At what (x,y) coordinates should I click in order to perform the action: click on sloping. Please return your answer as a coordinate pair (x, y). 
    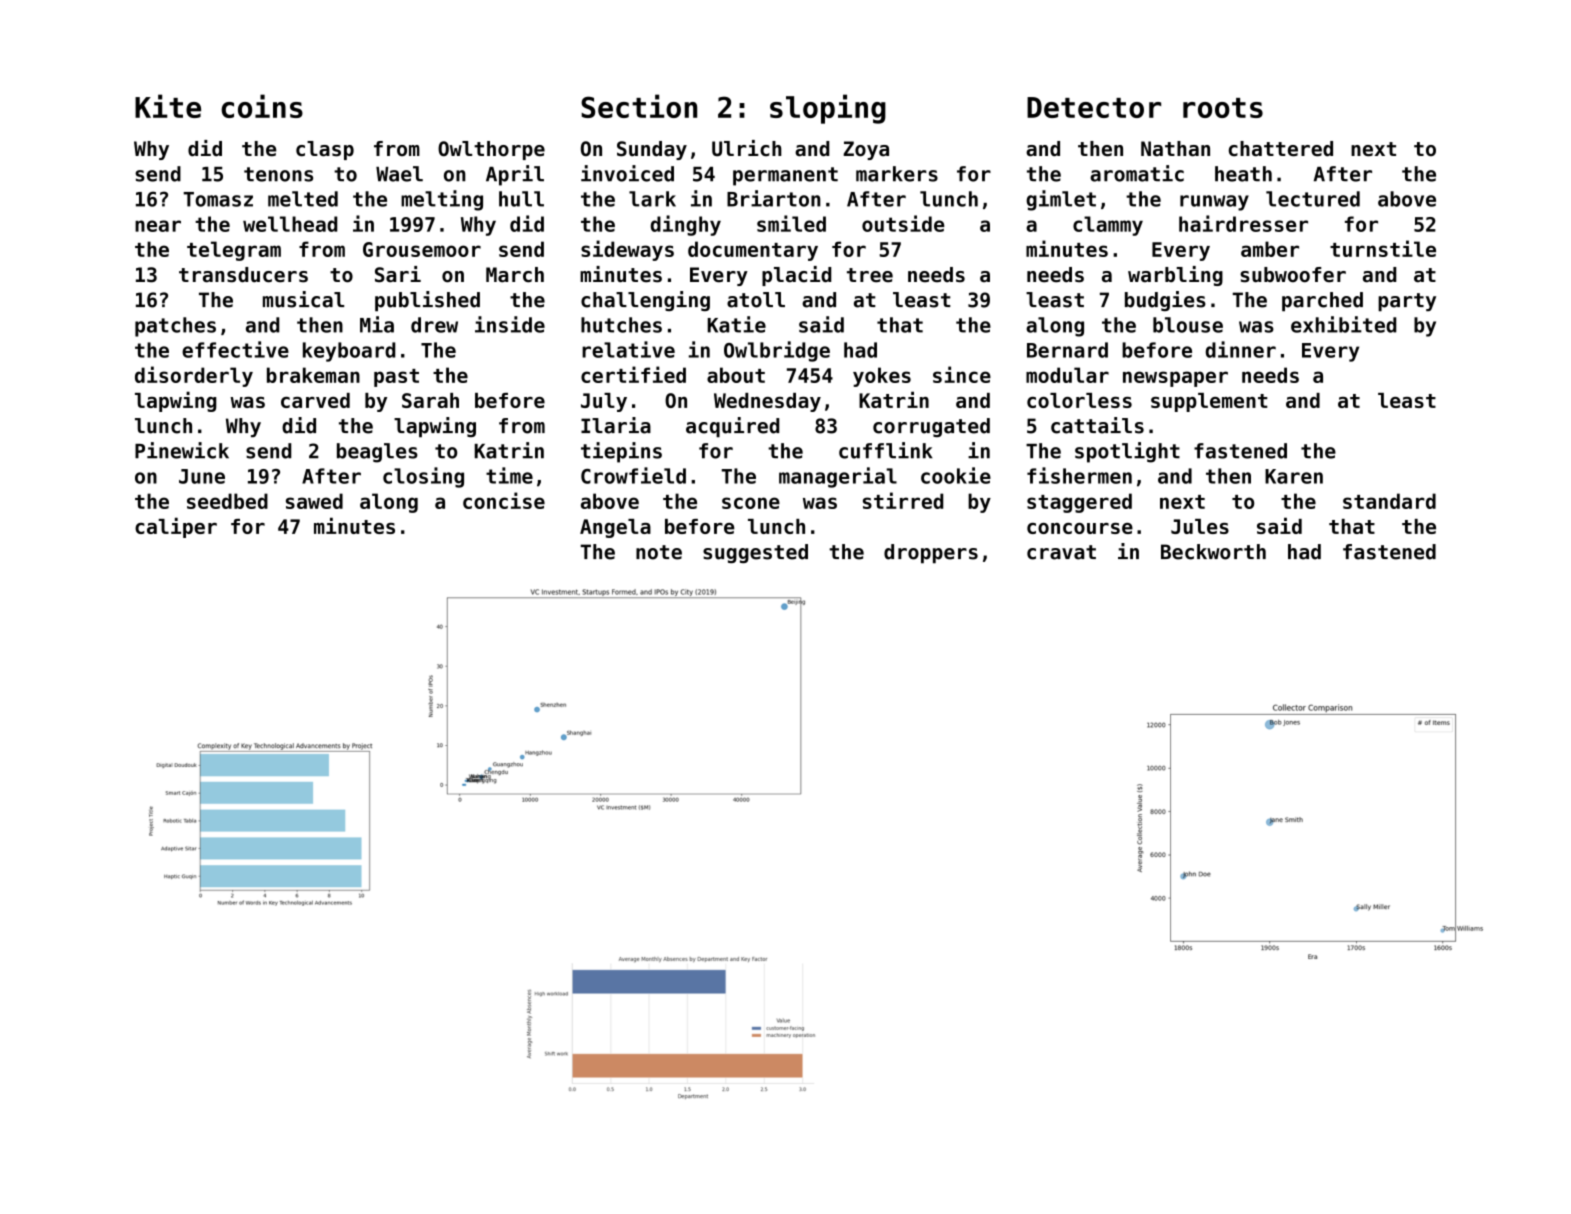
    Looking at the image, I should click on (828, 109).
